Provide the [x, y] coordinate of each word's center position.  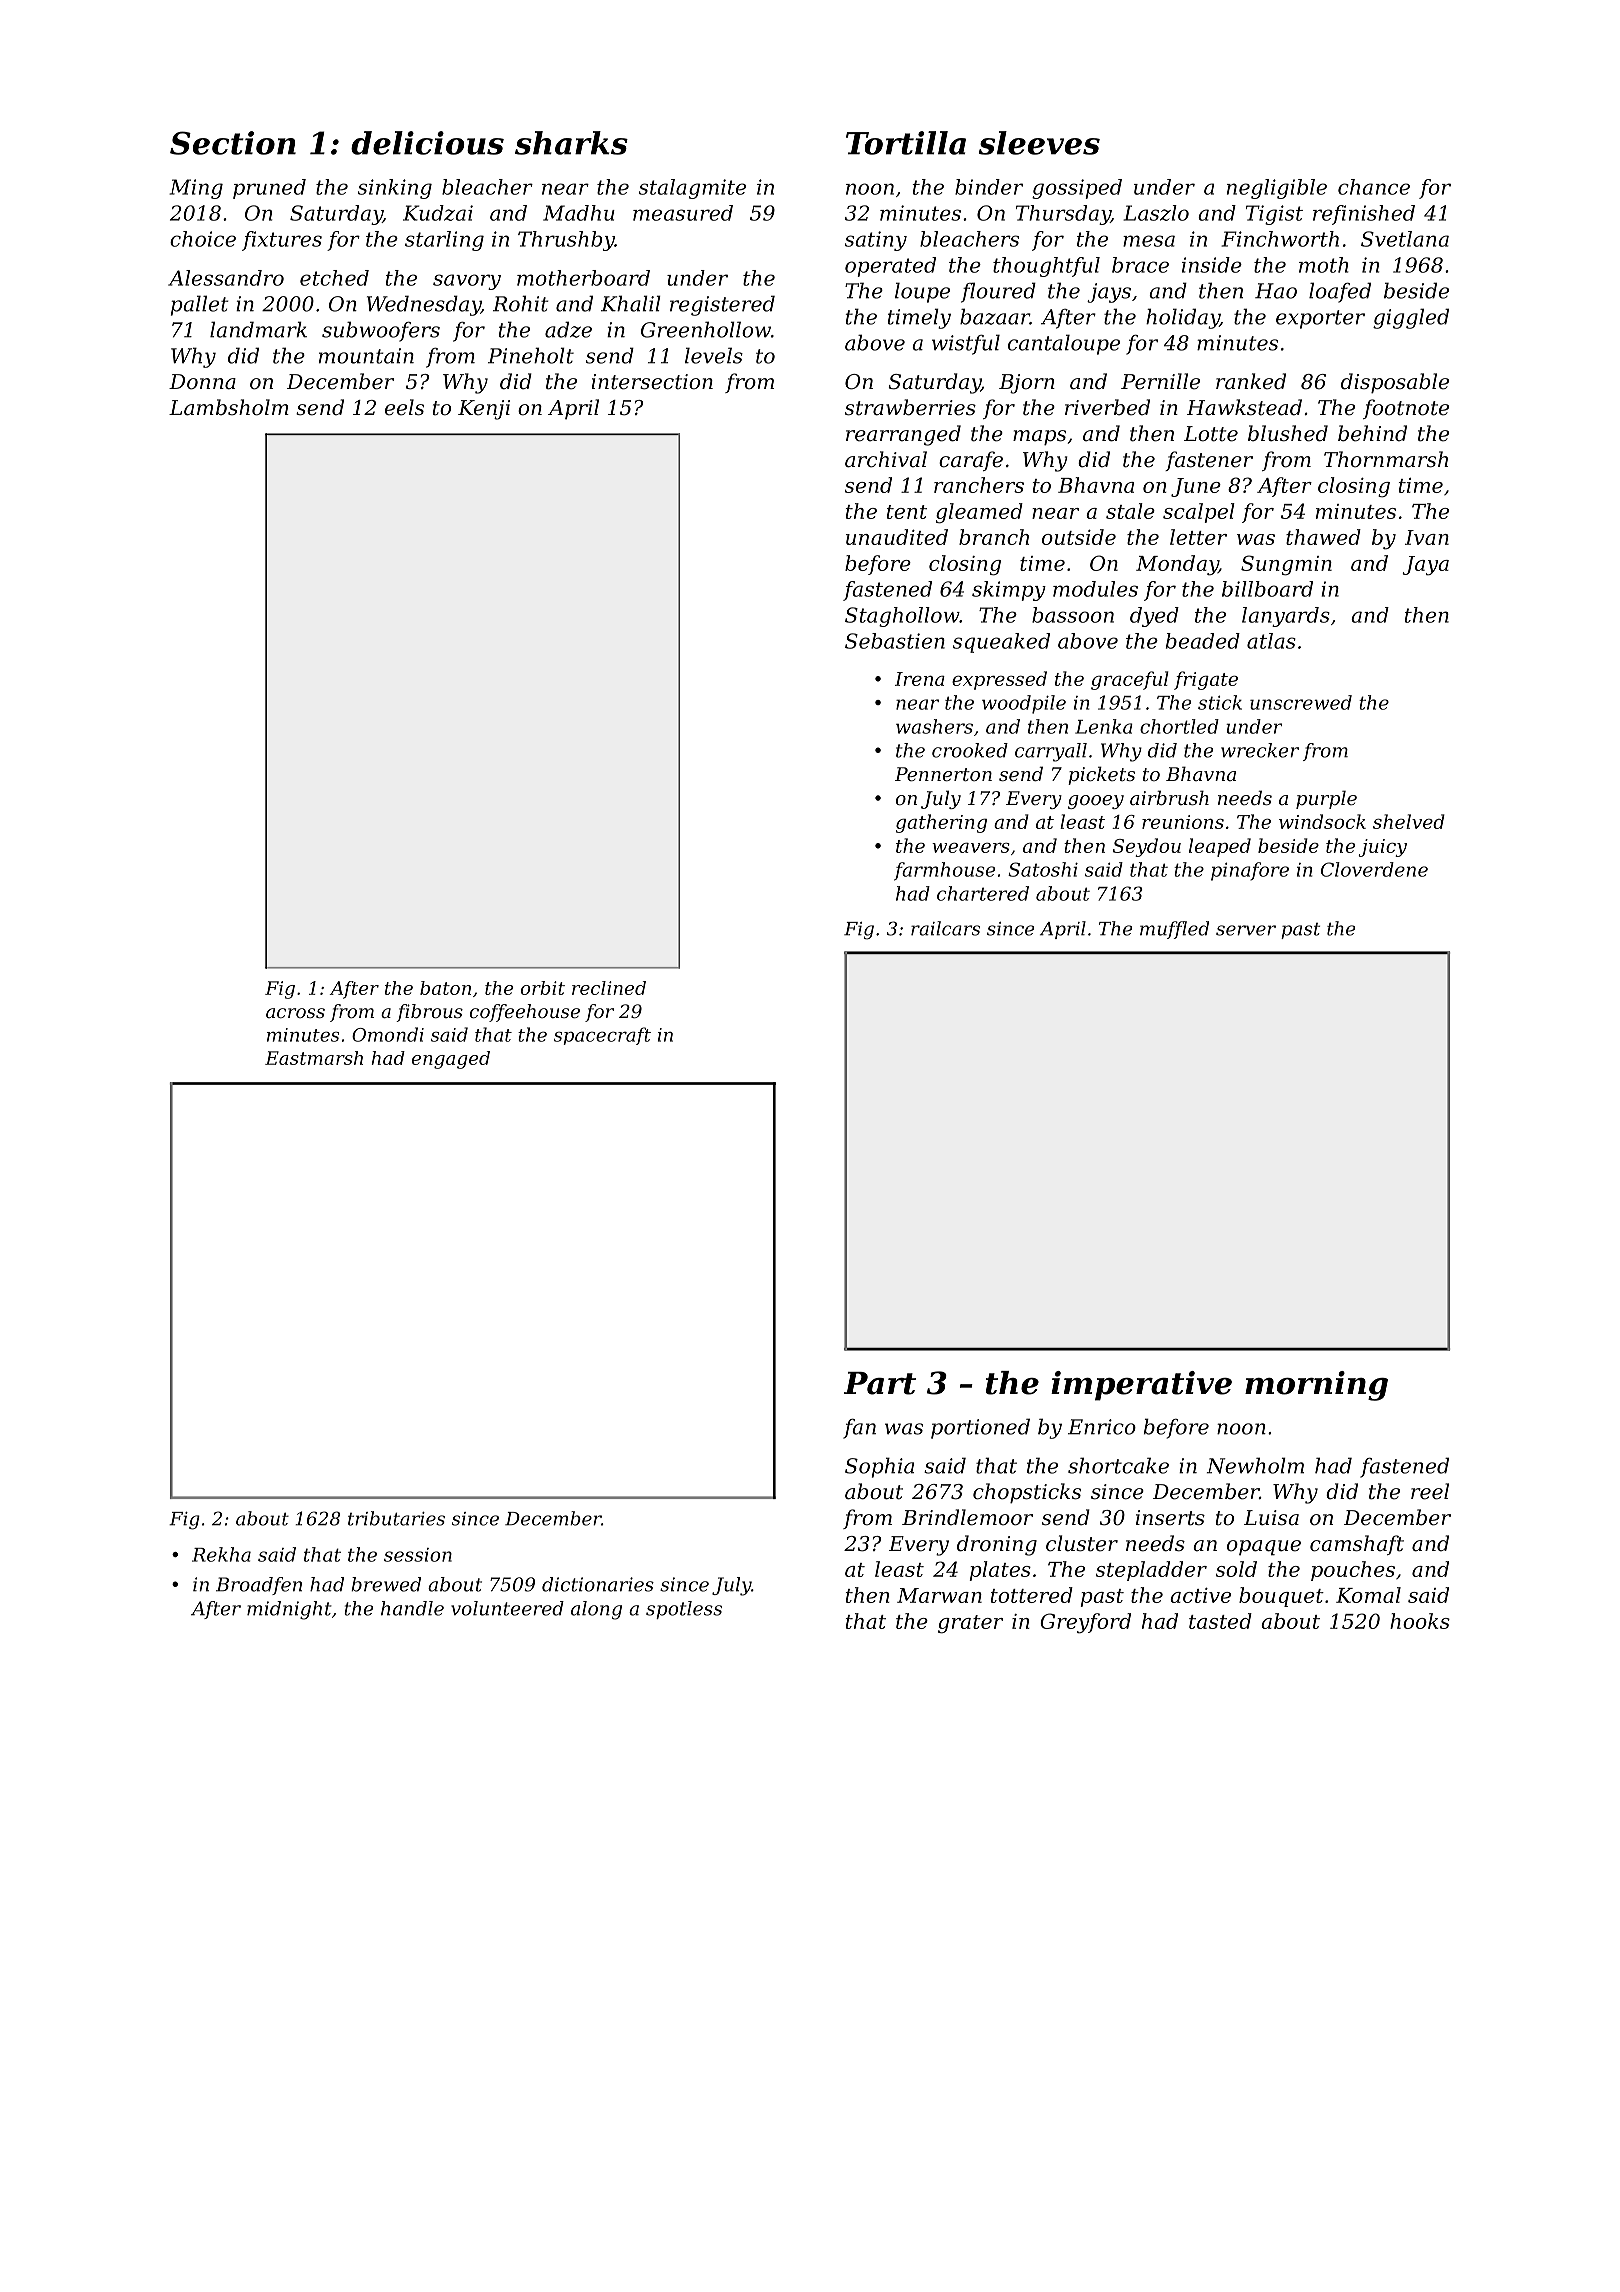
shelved [1409, 821]
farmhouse [944, 871]
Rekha [221, 1554]
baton [445, 988]
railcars [945, 928]
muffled [1174, 930]
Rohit [520, 303]
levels [714, 355]
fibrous [429, 1013]
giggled [1411, 318]
